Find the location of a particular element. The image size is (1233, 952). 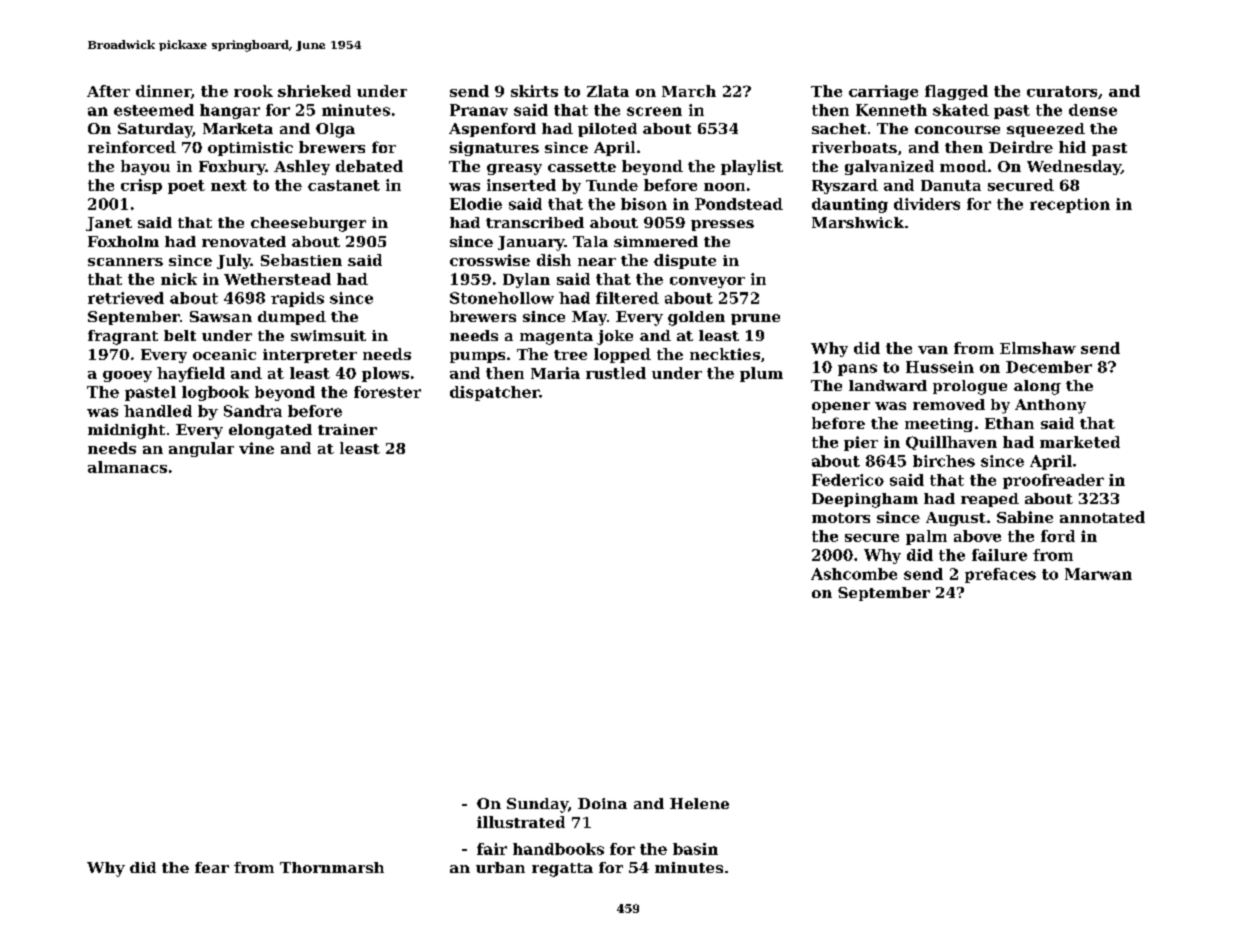

fear is located at coordinates (212, 867).
